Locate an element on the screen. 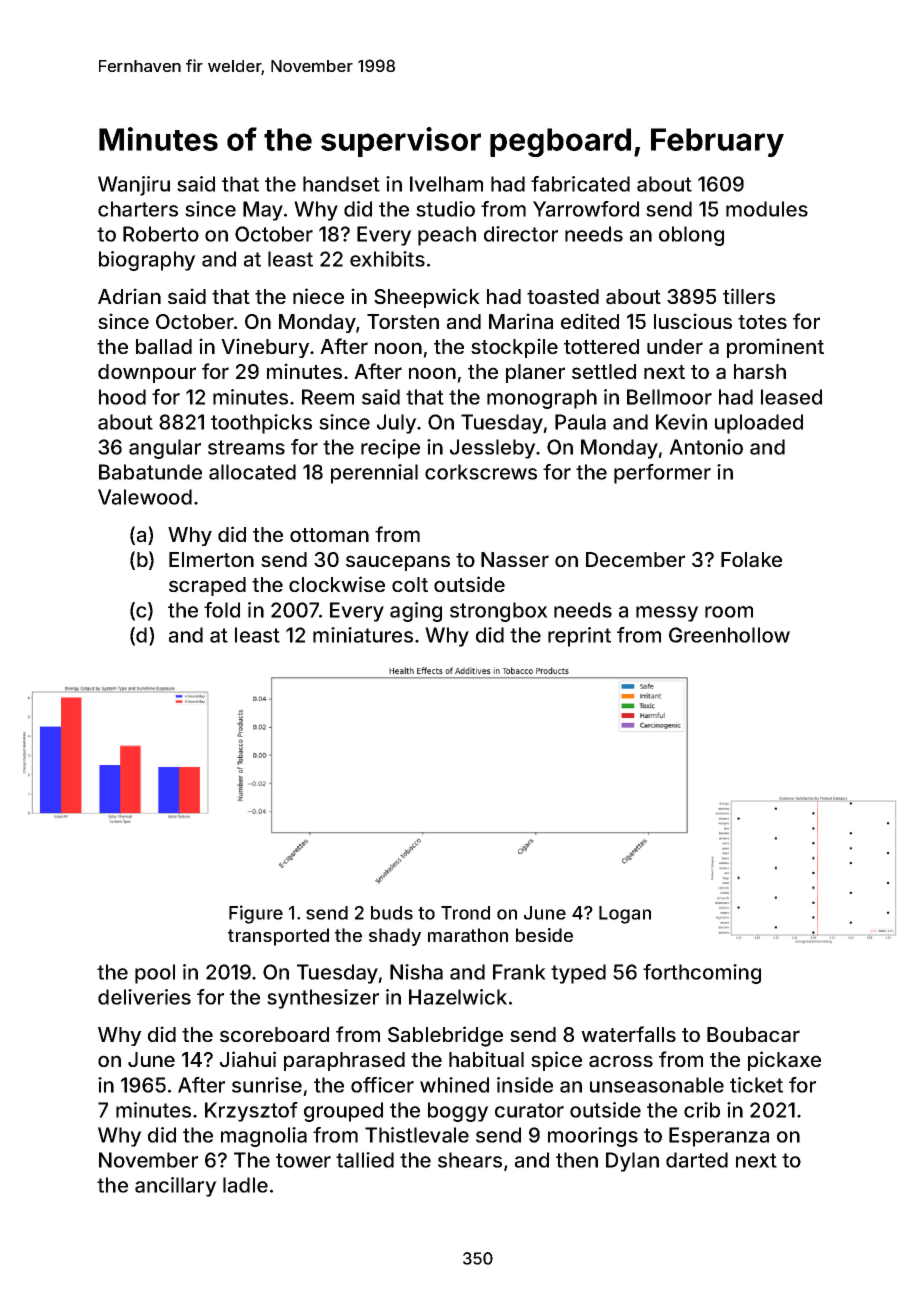  Wanjiru is located at coordinates (134, 186).
